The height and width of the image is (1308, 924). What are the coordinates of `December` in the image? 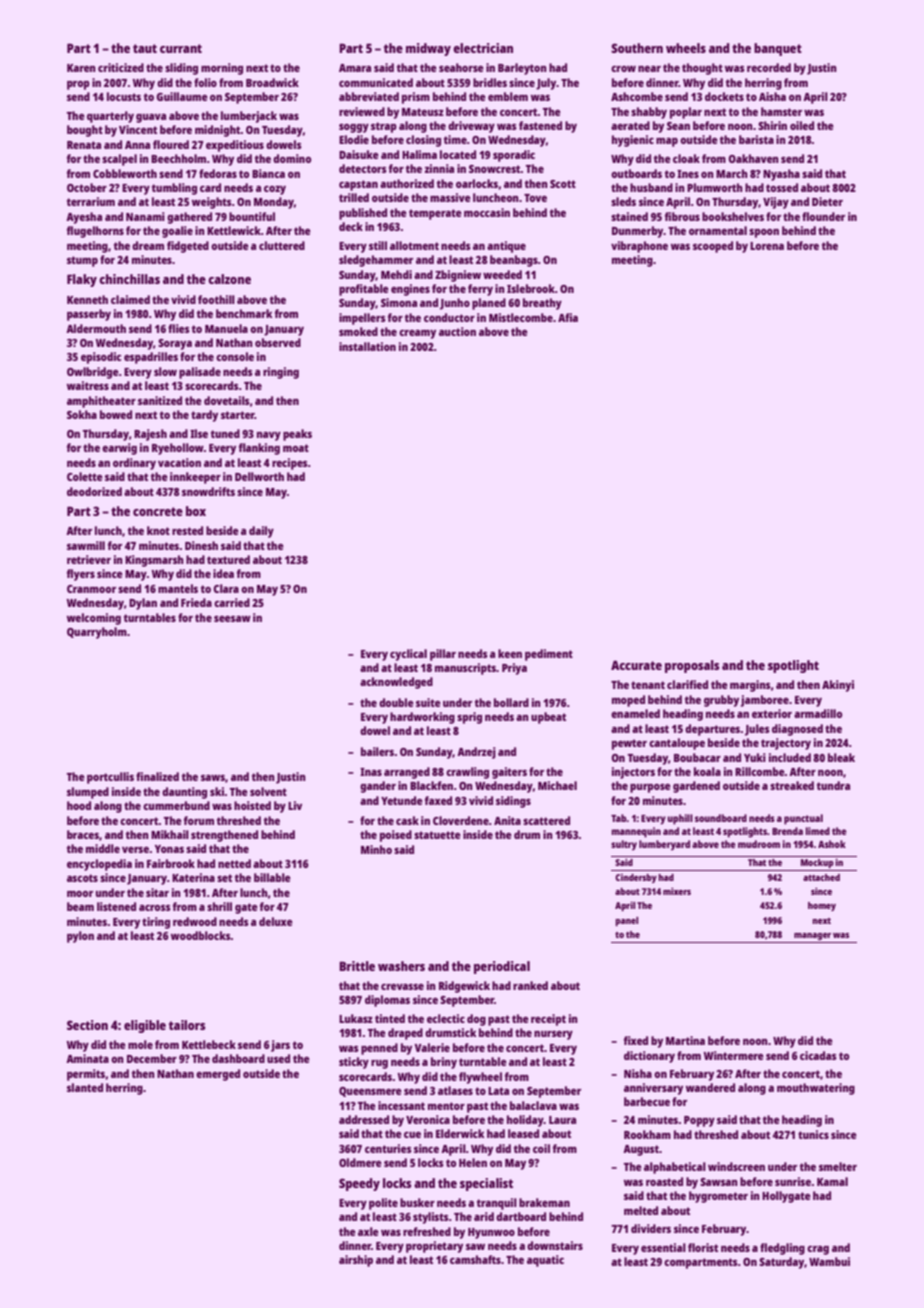 It's located at (152, 1058).
